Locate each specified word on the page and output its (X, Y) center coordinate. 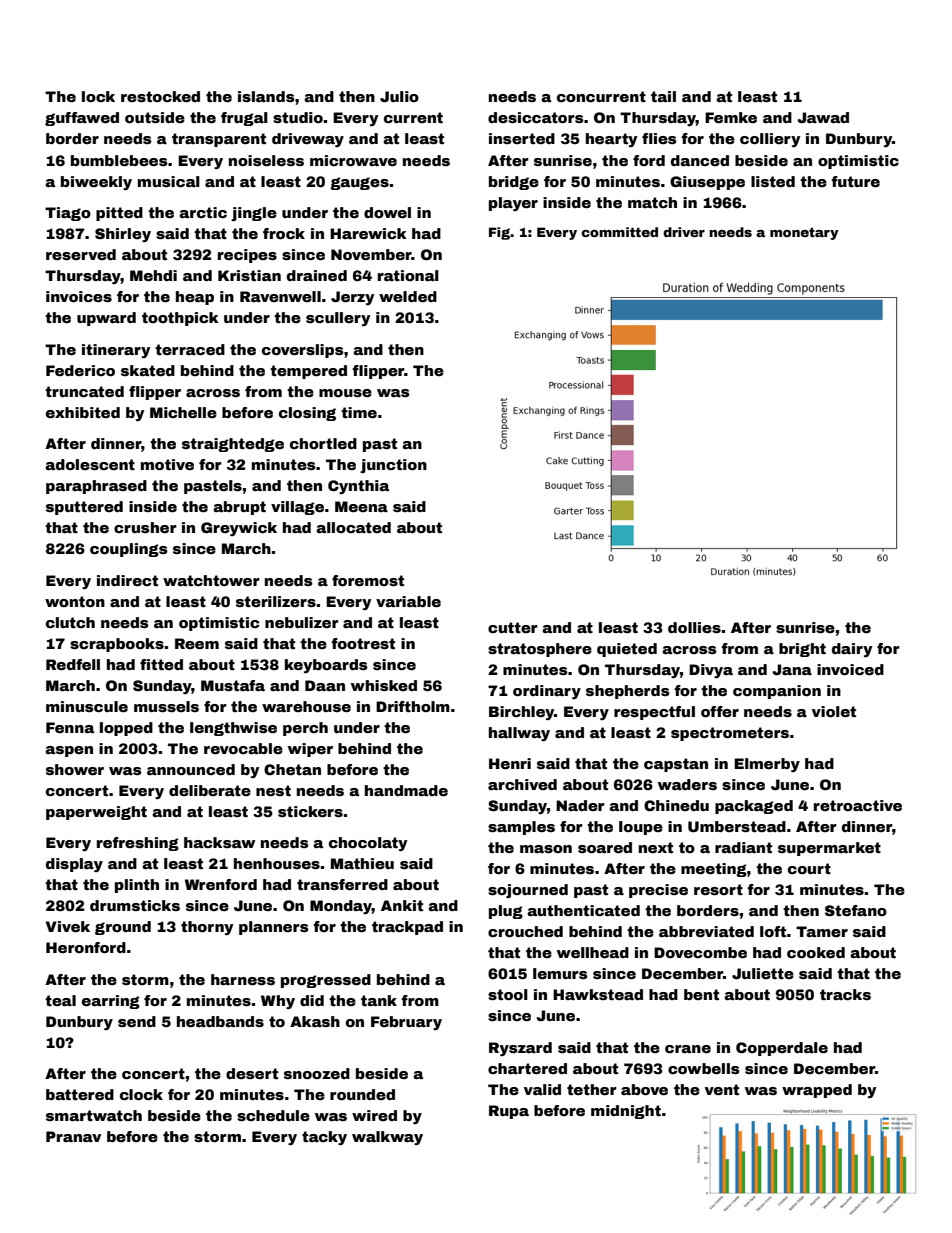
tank (379, 1000)
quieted (627, 650)
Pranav (73, 1136)
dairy (852, 650)
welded (408, 296)
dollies (694, 627)
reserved (81, 254)
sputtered (84, 508)
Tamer (822, 931)
